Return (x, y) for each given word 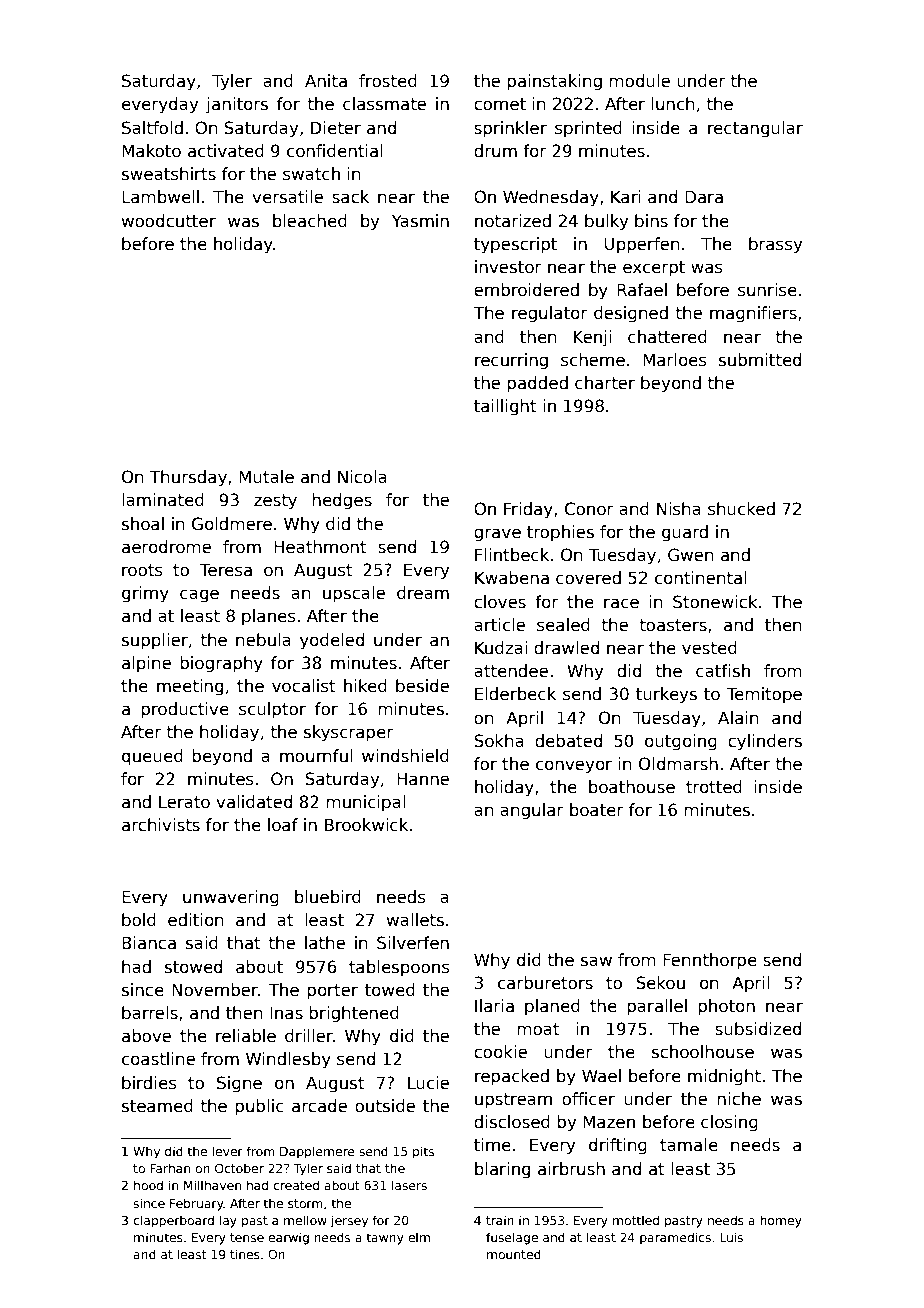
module (639, 81)
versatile (287, 197)
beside (422, 686)
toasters (673, 625)
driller (309, 1036)
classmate (384, 104)
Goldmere (232, 524)
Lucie (428, 1083)
